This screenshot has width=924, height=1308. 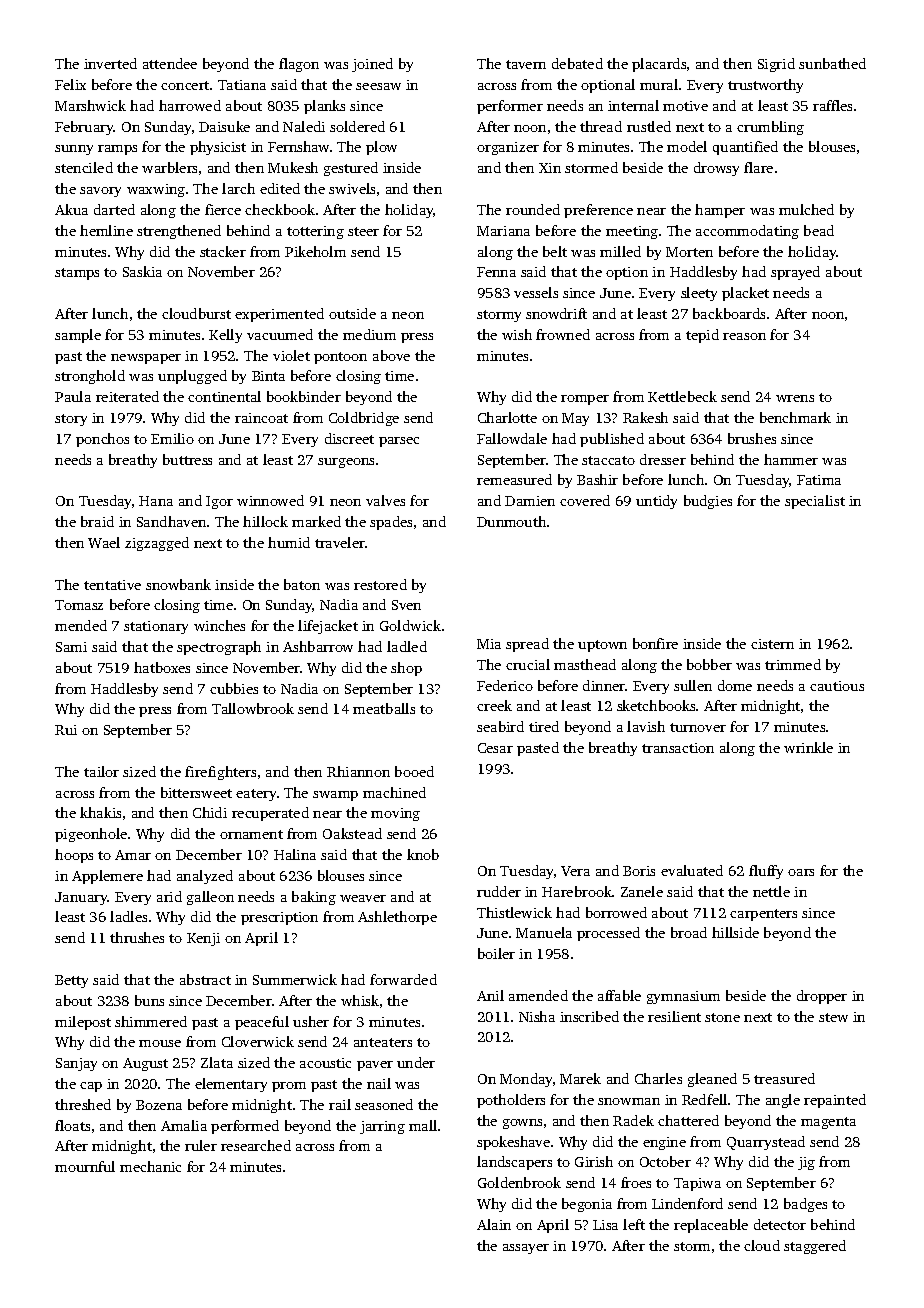 What do you see at coordinates (587, 1205) in the screenshot?
I see `begonia` at bounding box center [587, 1205].
